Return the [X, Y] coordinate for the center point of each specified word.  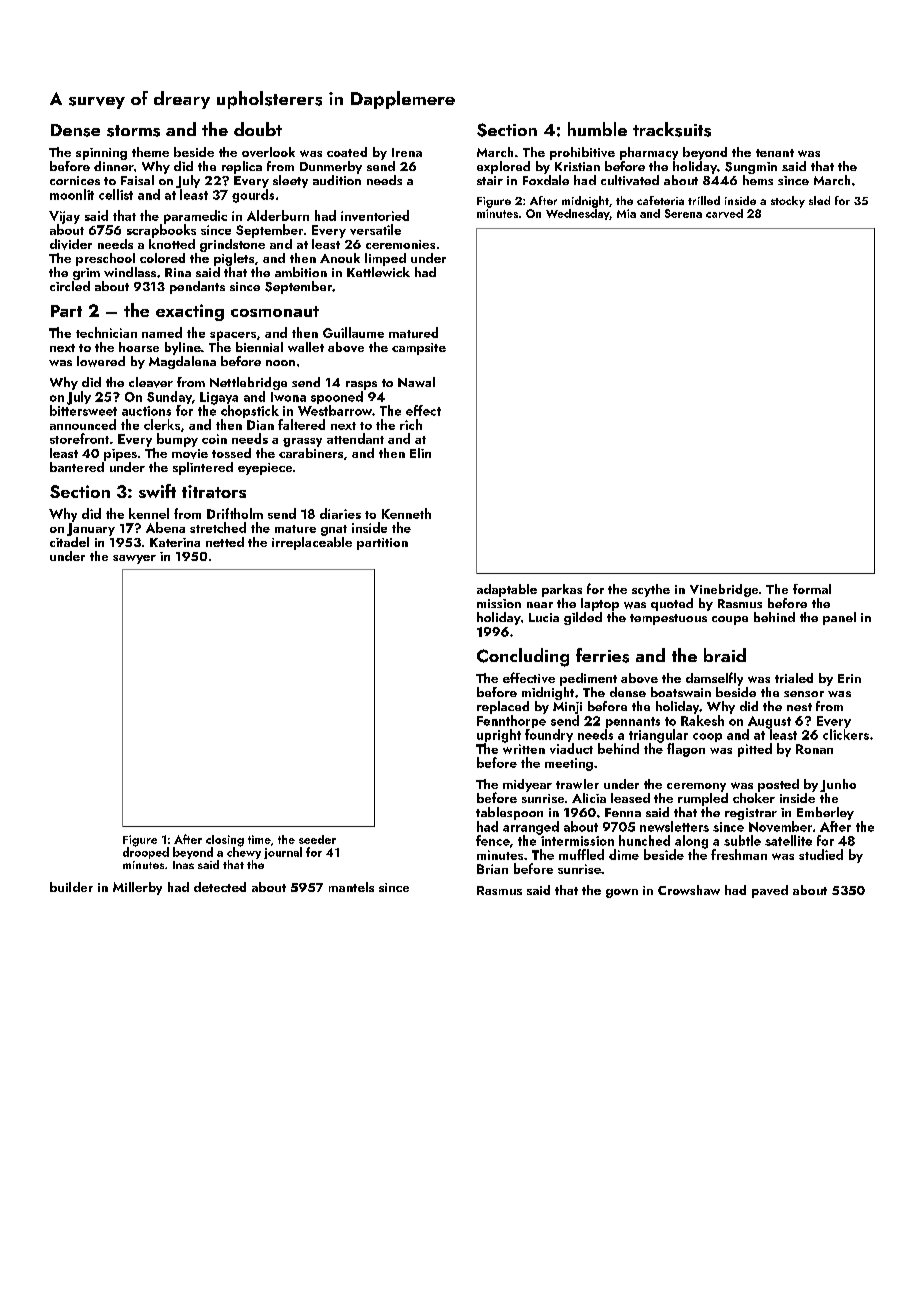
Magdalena [182, 362]
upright [499, 736]
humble [597, 129]
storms [133, 131]
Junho [838, 785]
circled [70, 286]
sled [819, 200]
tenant [775, 153]
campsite [419, 349]
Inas [183, 865]
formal [812, 589]
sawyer [134, 559]
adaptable [507, 590]
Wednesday [578, 214]
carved [724, 213]
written [524, 749]
